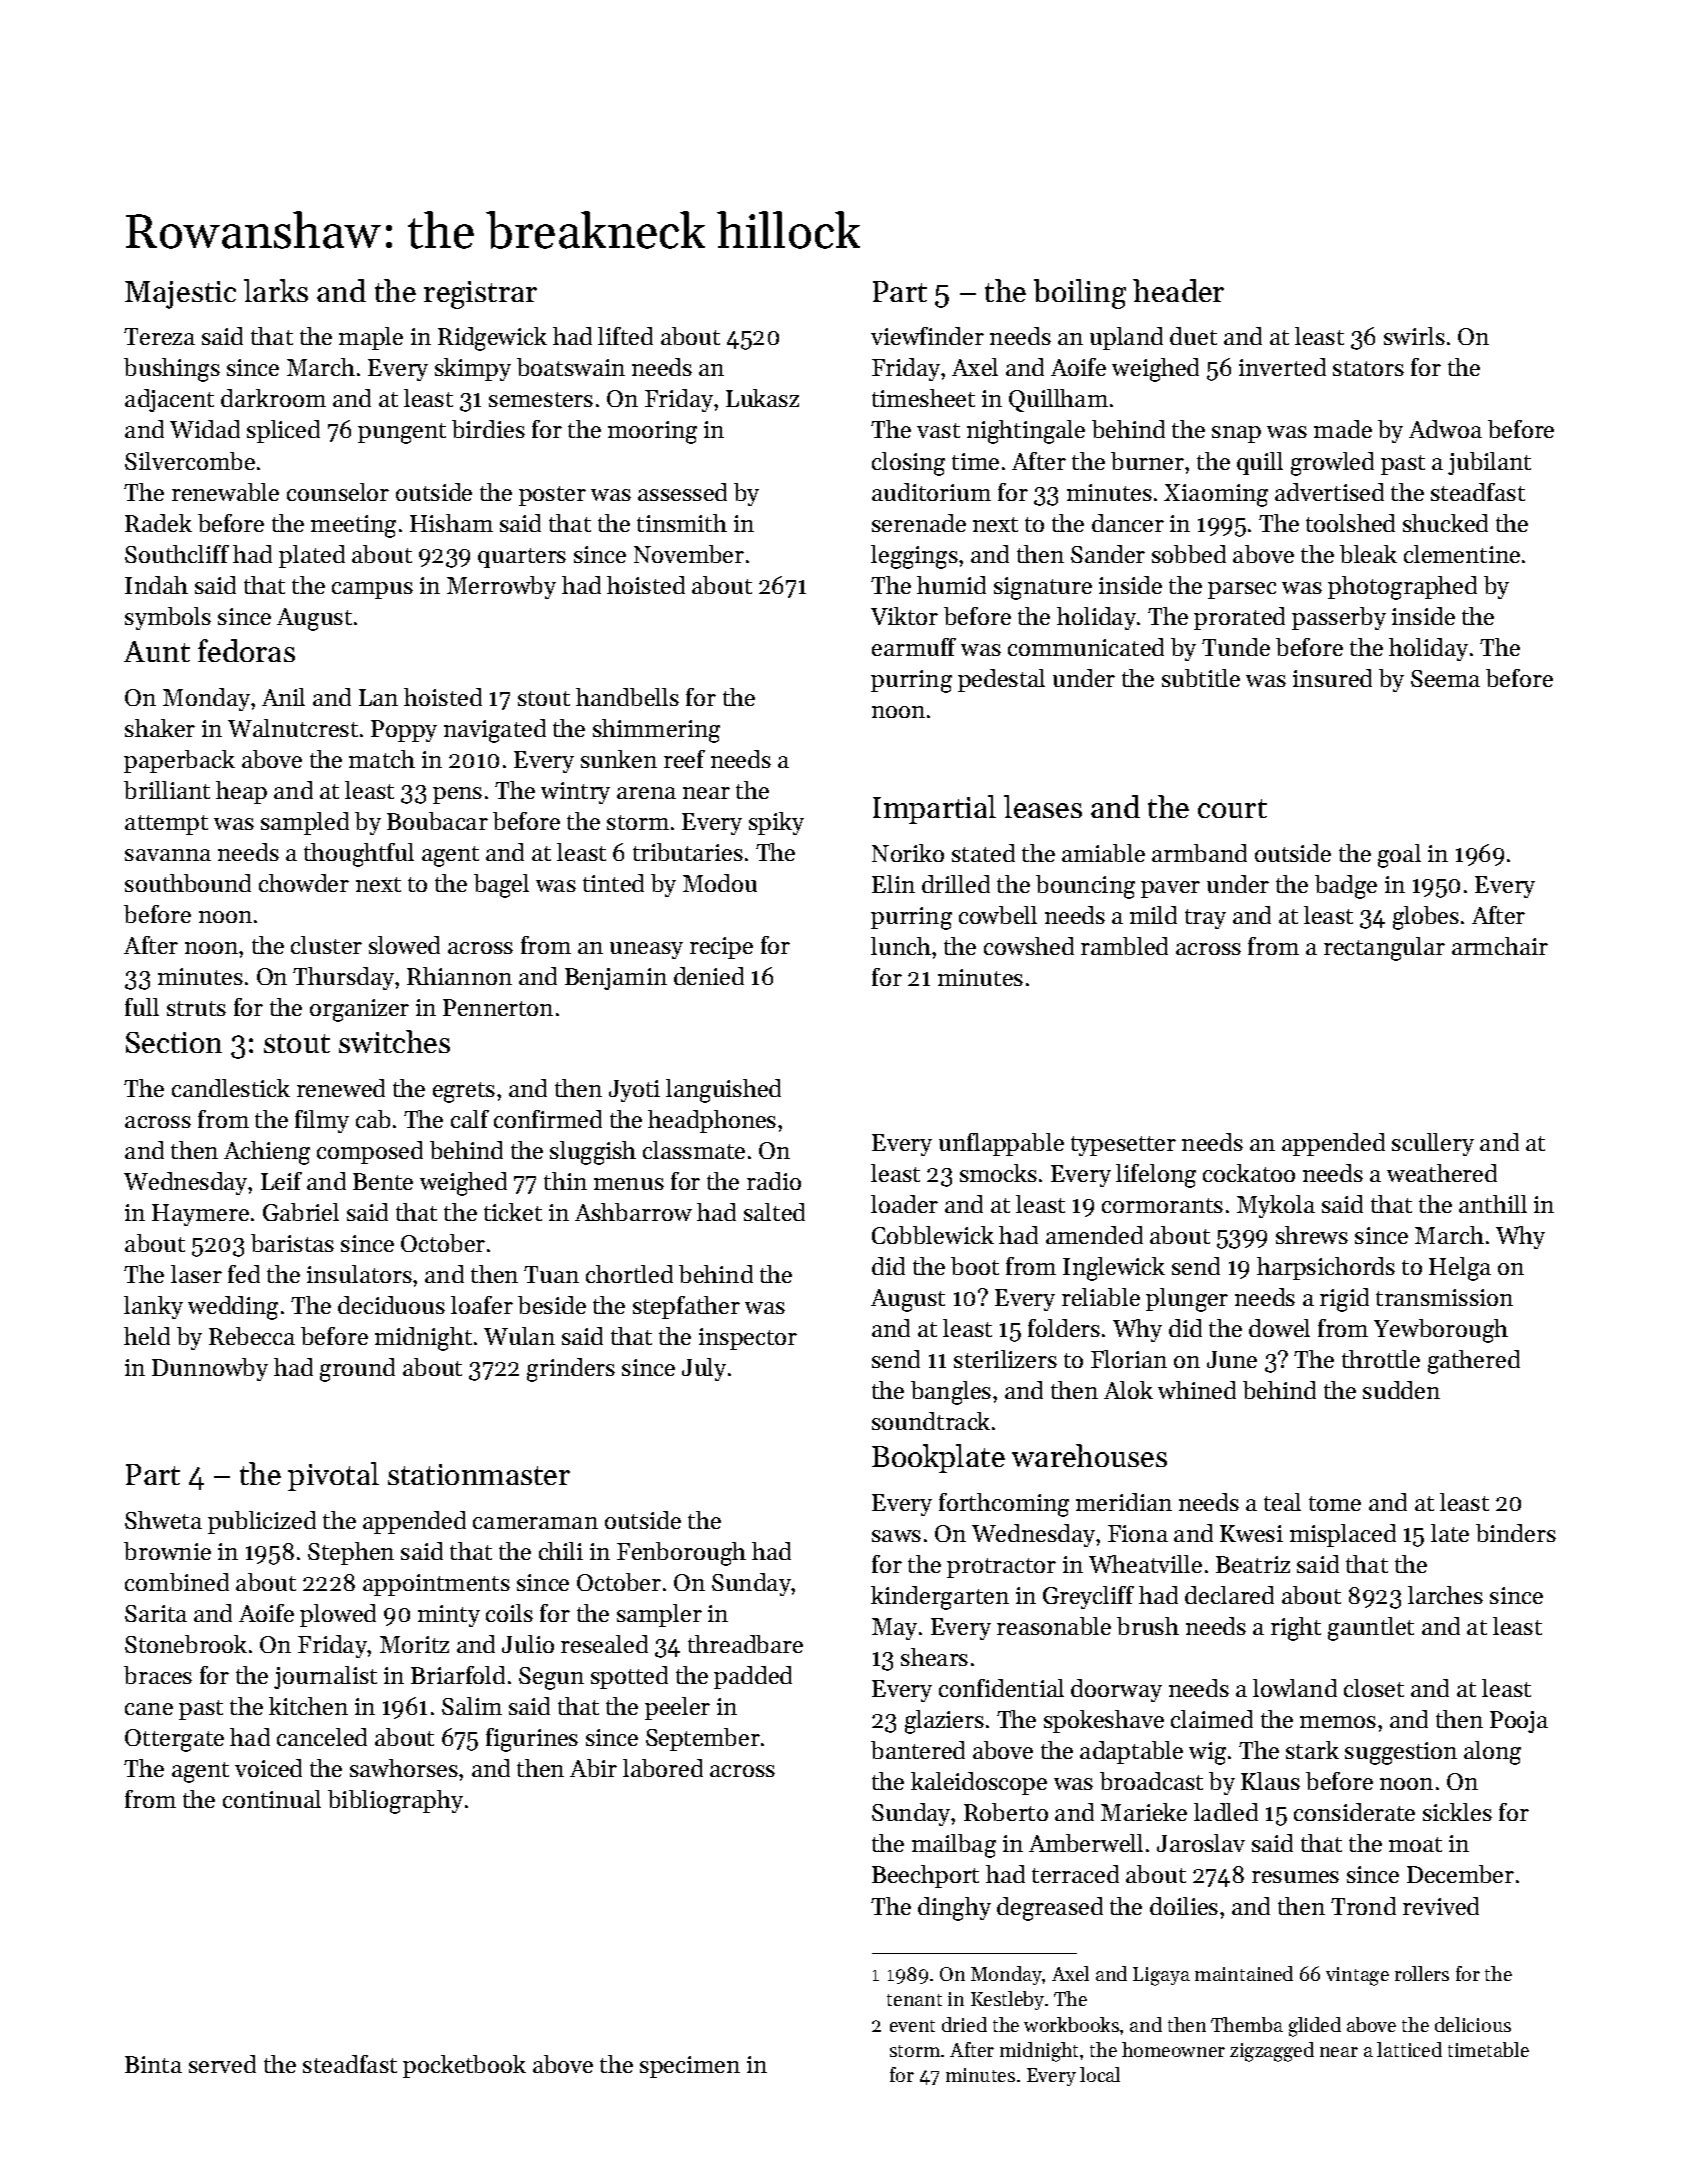 The width and height of the screenshot is (1683, 2178). What do you see at coordinates (1007, 2000) in the screenshot?
I see `Kestleby` at bounding box center [1007, 2000].
